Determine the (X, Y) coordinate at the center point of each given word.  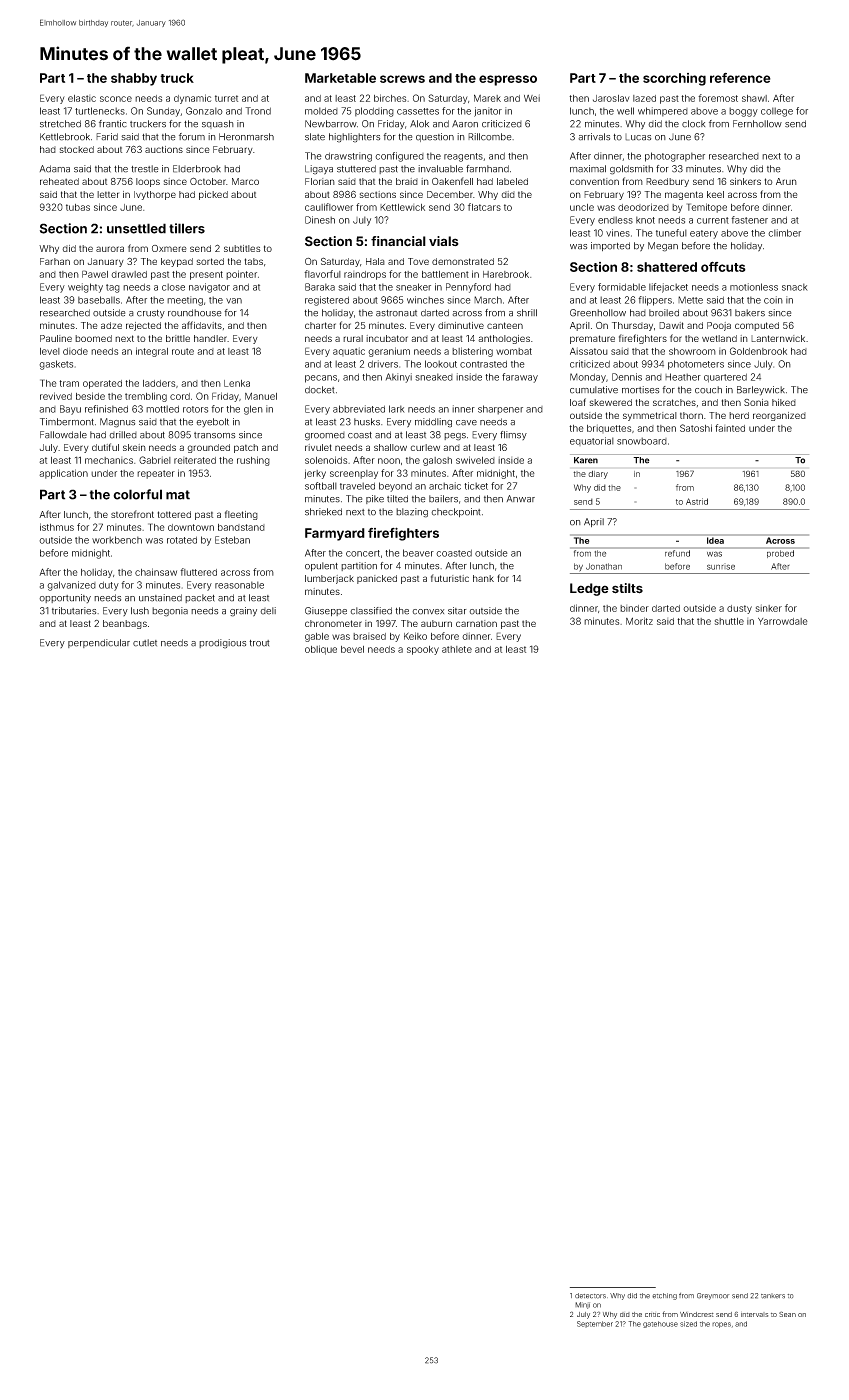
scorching (674, 79)
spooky (423, 650)
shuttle (729, 621)
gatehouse (660, 1324)
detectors (590, 1296)
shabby (134, 79)
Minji (582, 1305)
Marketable (340, 78)
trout (259, 643)
